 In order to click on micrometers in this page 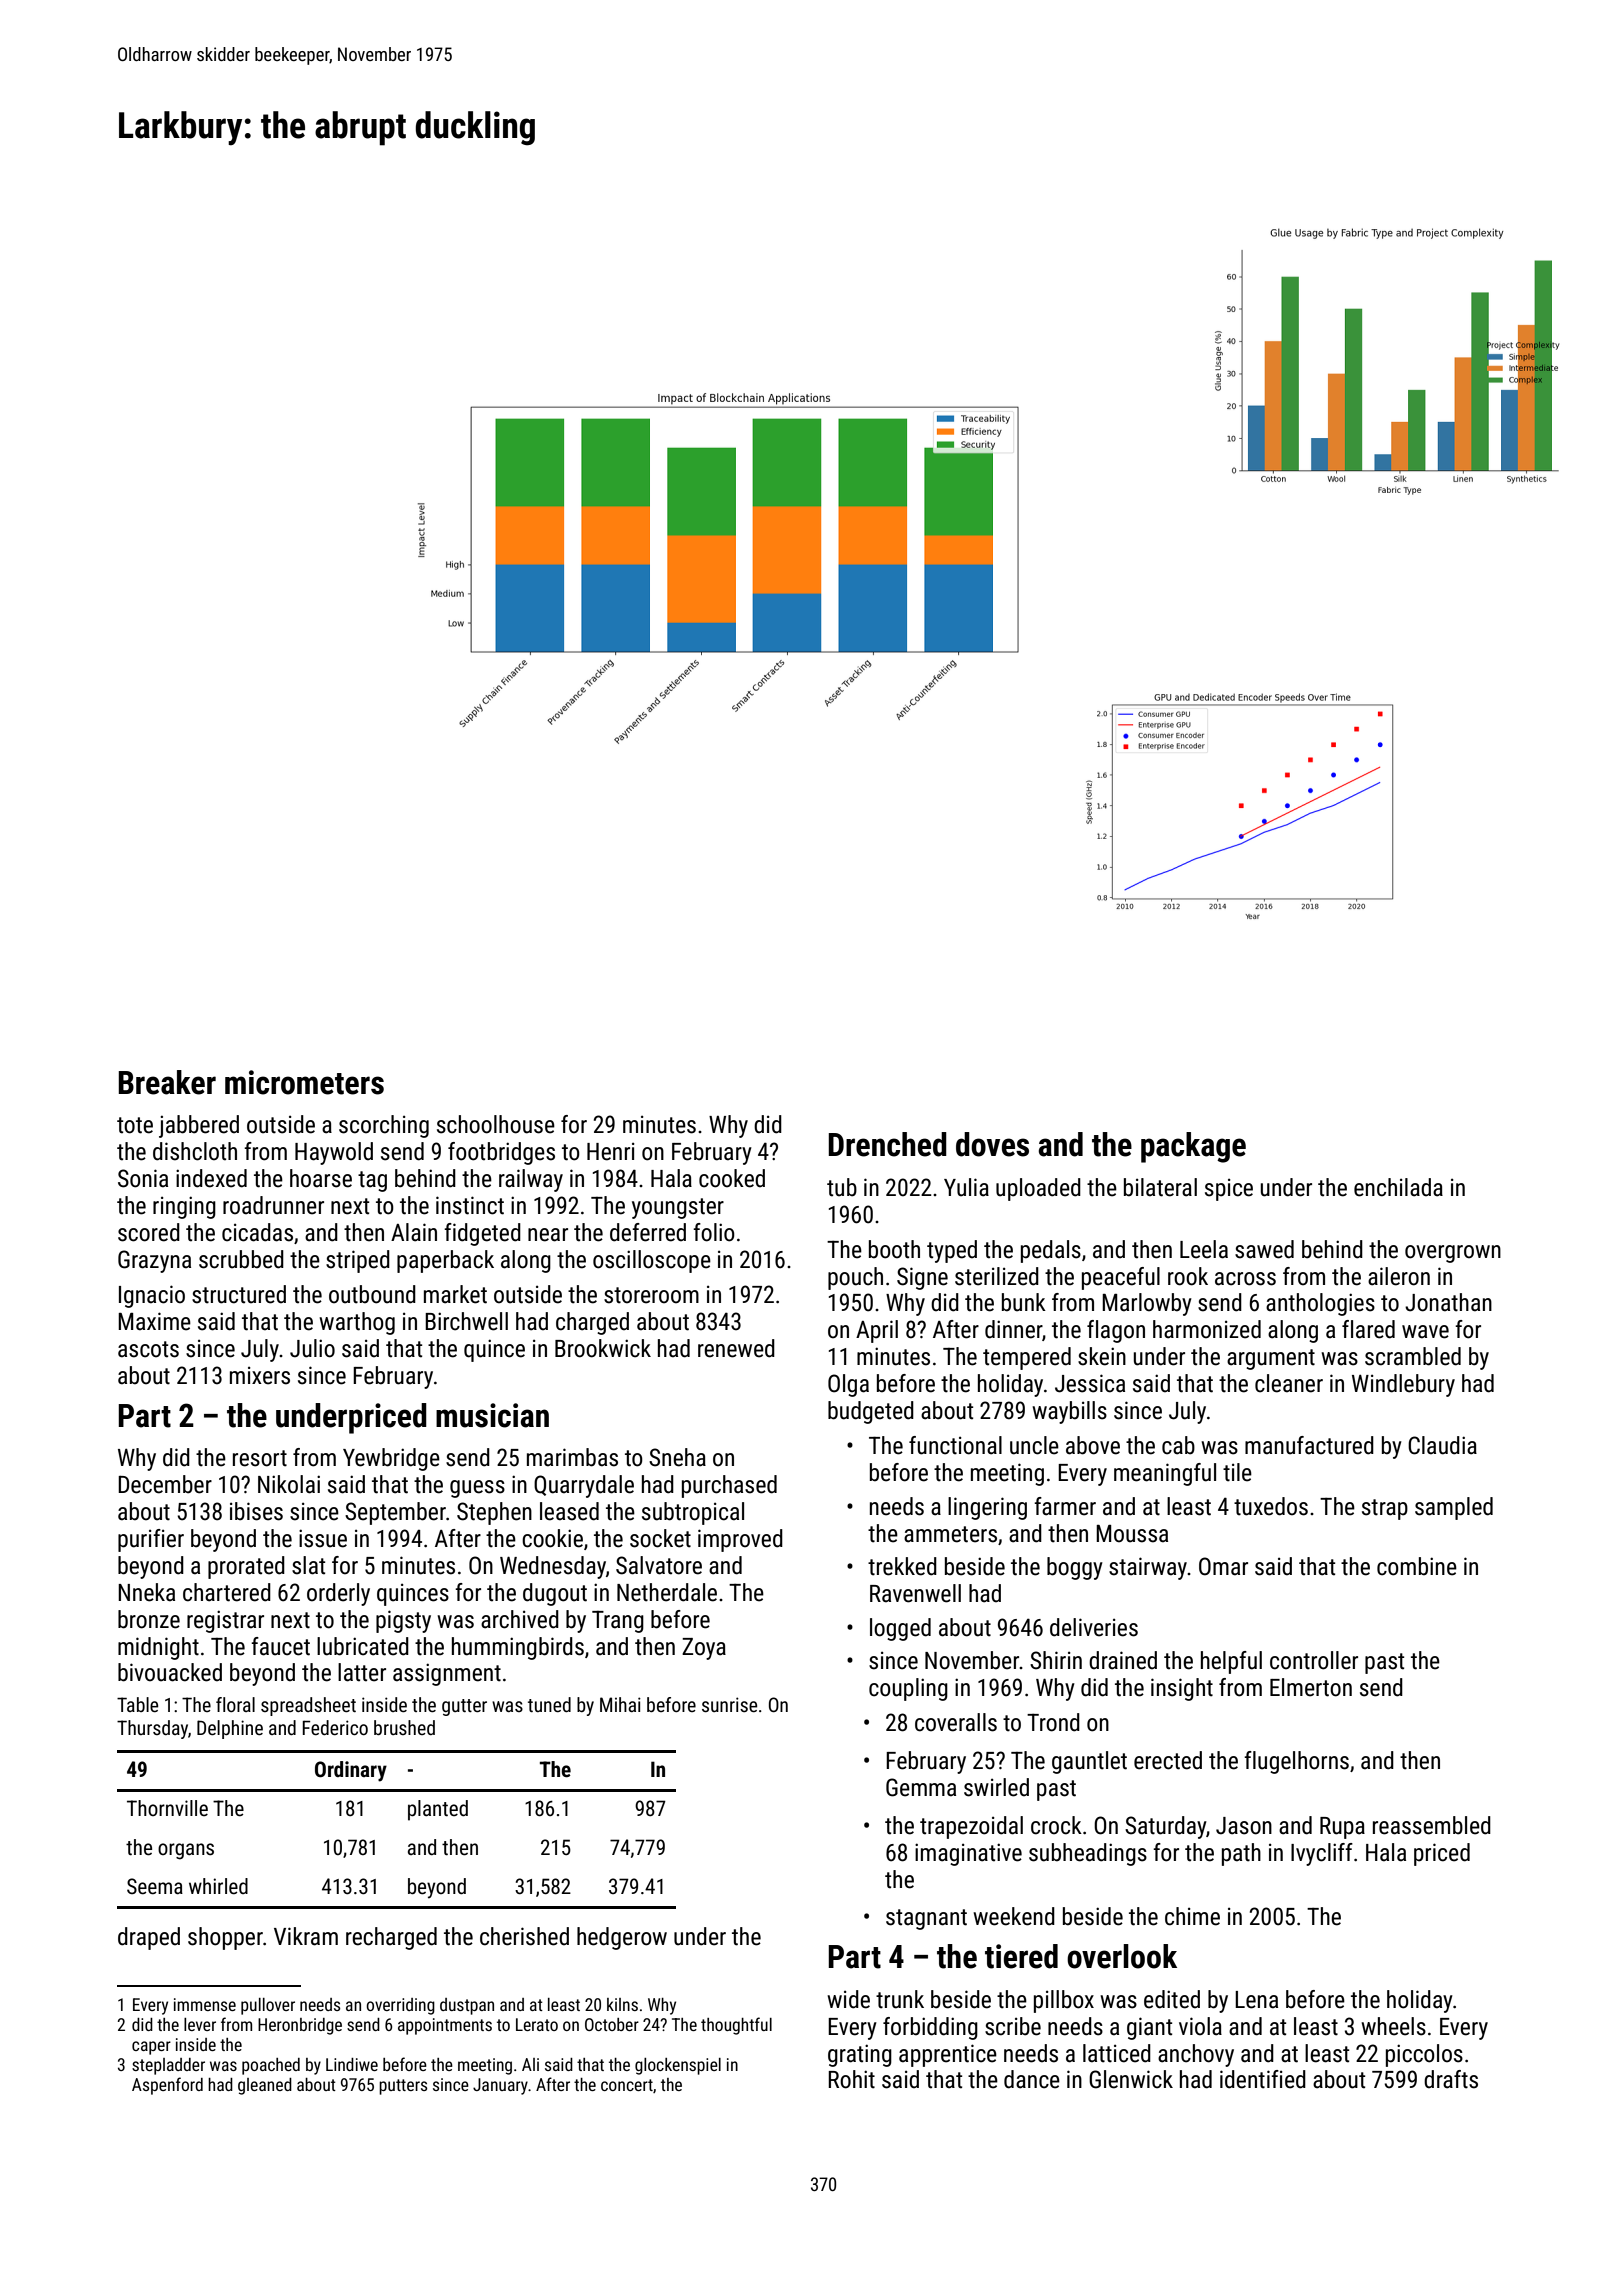, I will do `click(304, 1082)`.
